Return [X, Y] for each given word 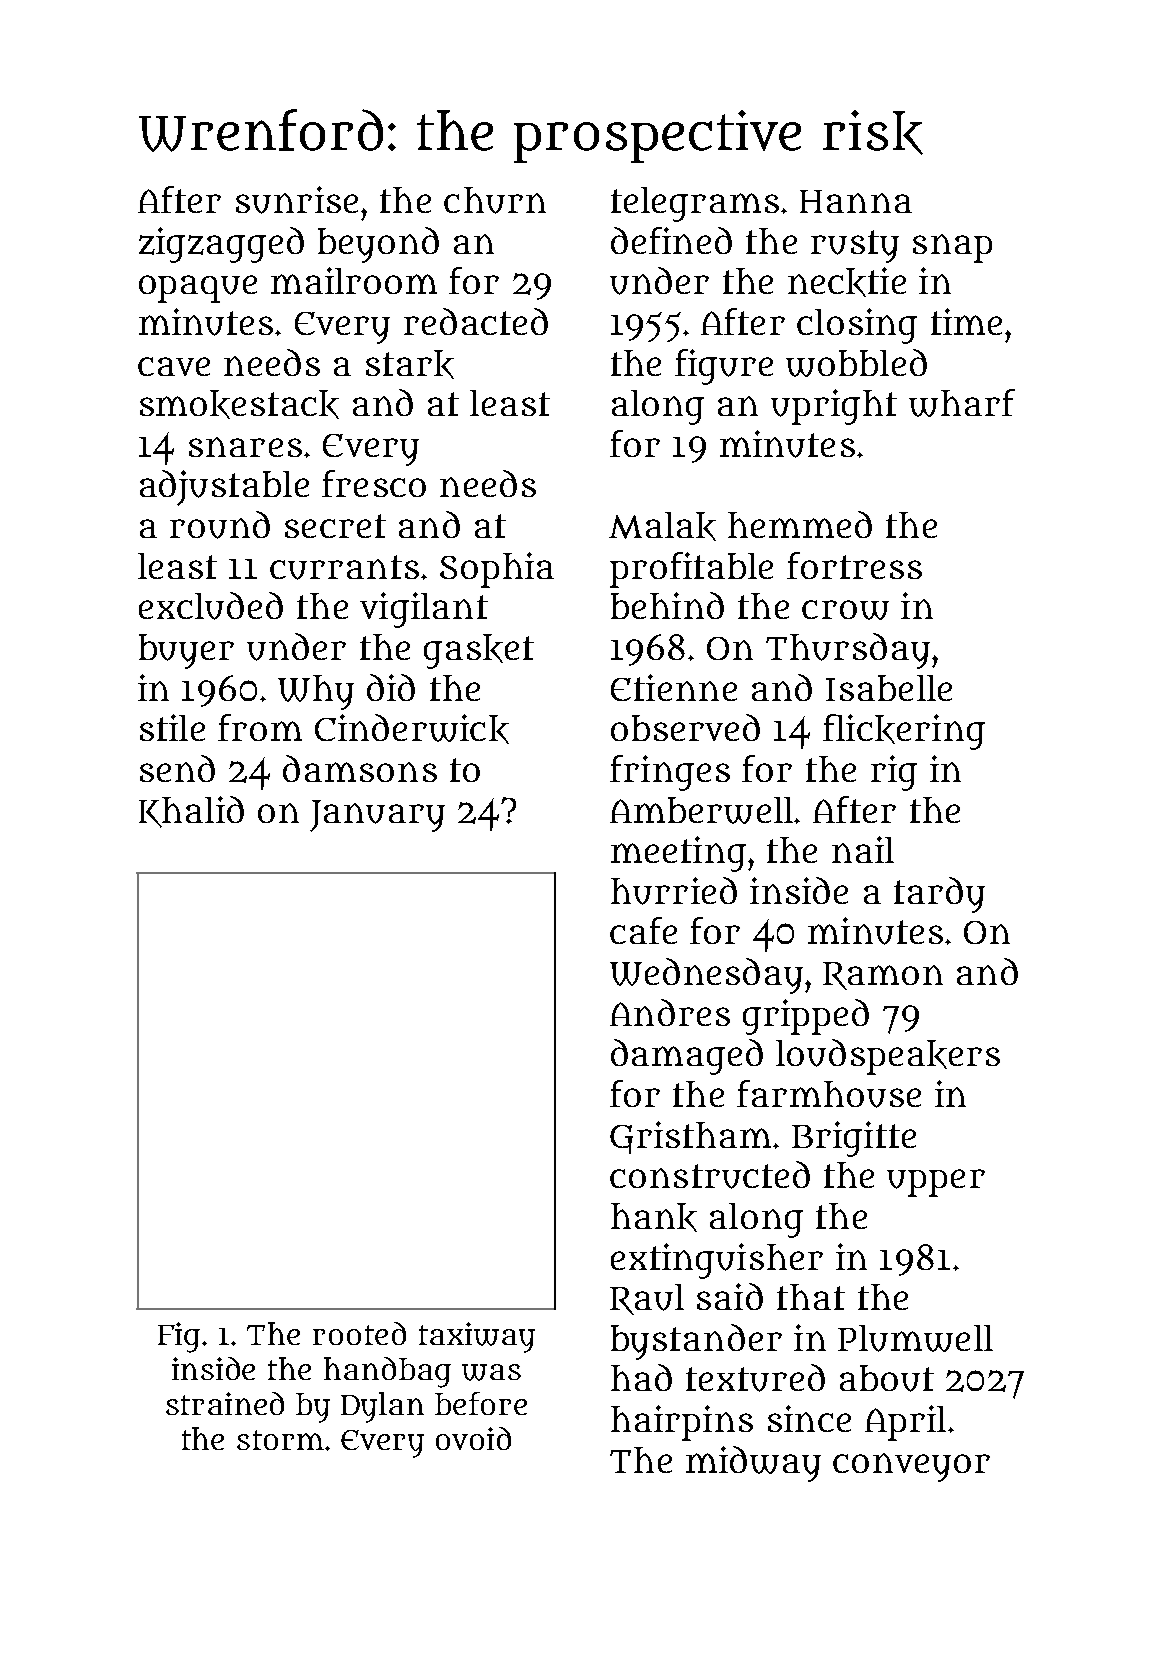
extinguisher [717, 1261]
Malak [662, 526]
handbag [387, 1372]
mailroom [354, 280]
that [811, 1297]
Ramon [883, 976]
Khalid [191, 812]
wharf [962, 403]
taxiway [477, 1337]
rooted [359, 1333]
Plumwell [915, 1338]
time [966, 321]
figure [724, 367]
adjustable [224, 488]
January [377, 816]
